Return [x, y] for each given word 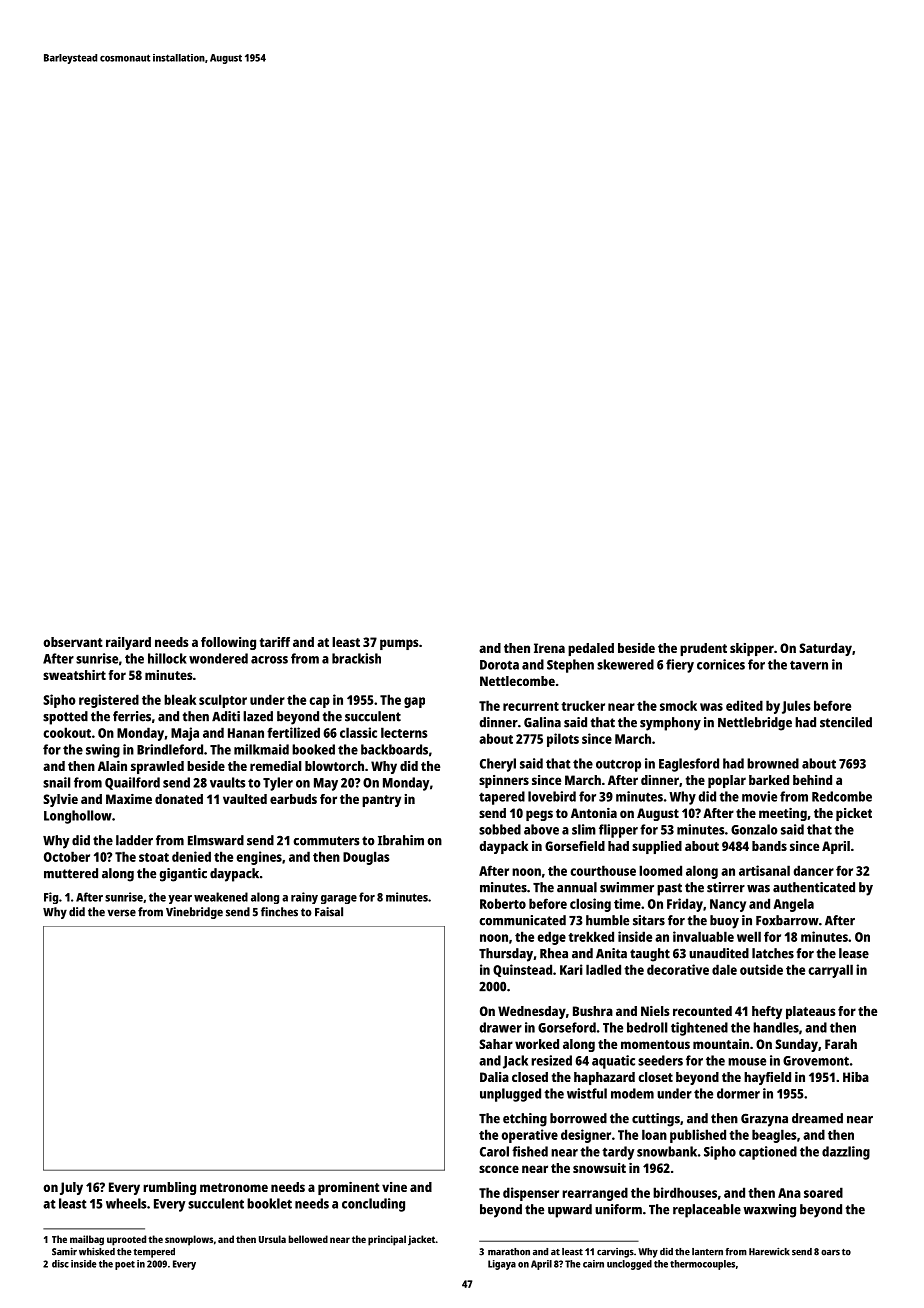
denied [191, 856]
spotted [65, 718]
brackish [356, 658]
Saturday [825, 649]
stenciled [846, 722]
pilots [563, 740]
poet [125, 1265]
